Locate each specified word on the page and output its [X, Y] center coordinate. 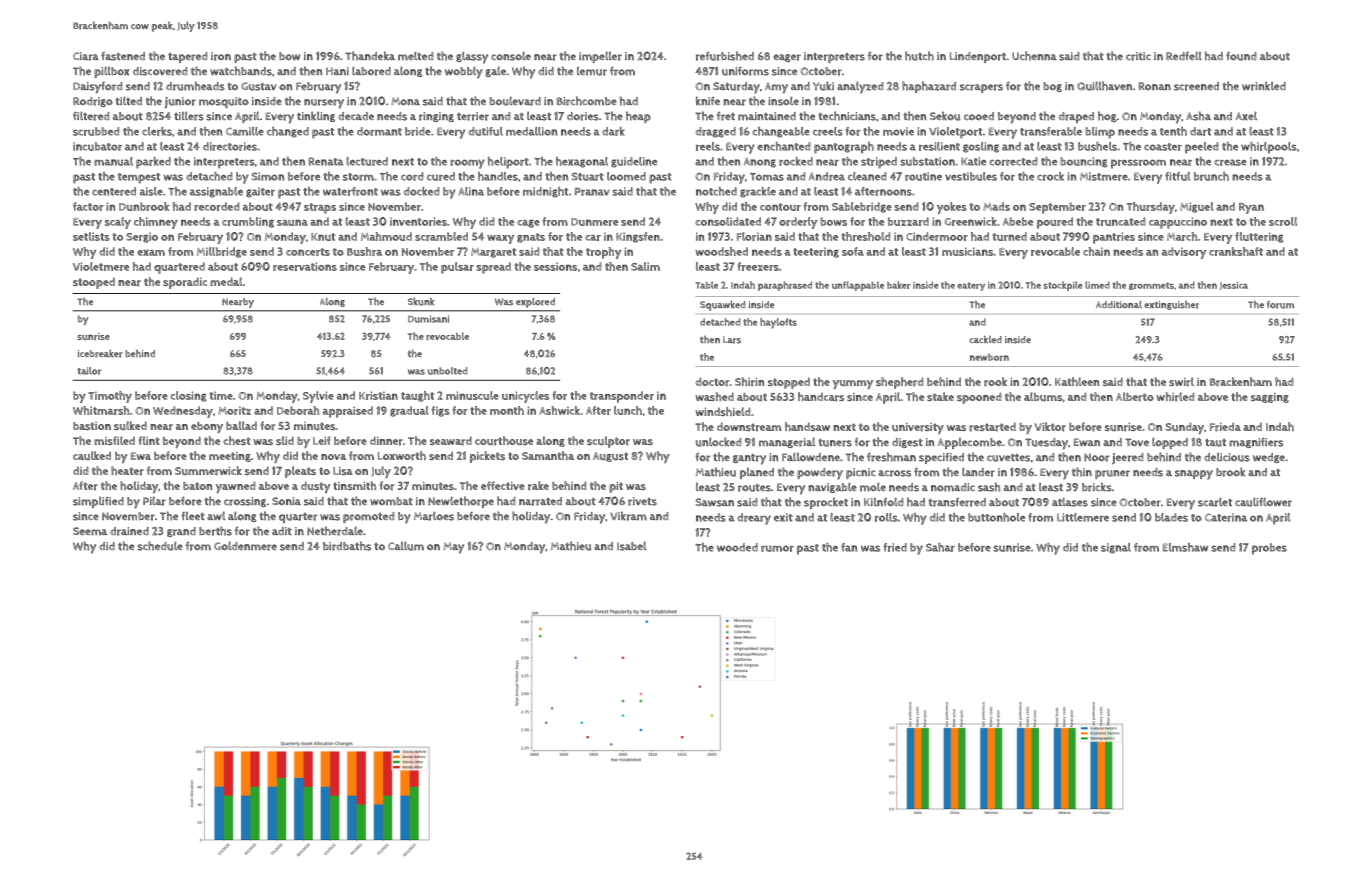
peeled [1202, 148]
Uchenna [1034, 56]
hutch [919, 56]
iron [221, 56]
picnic [861, 473]
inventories [418, 221]
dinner [386, 441]
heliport [508, 163]
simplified [98, 502]
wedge [1269, 458]
